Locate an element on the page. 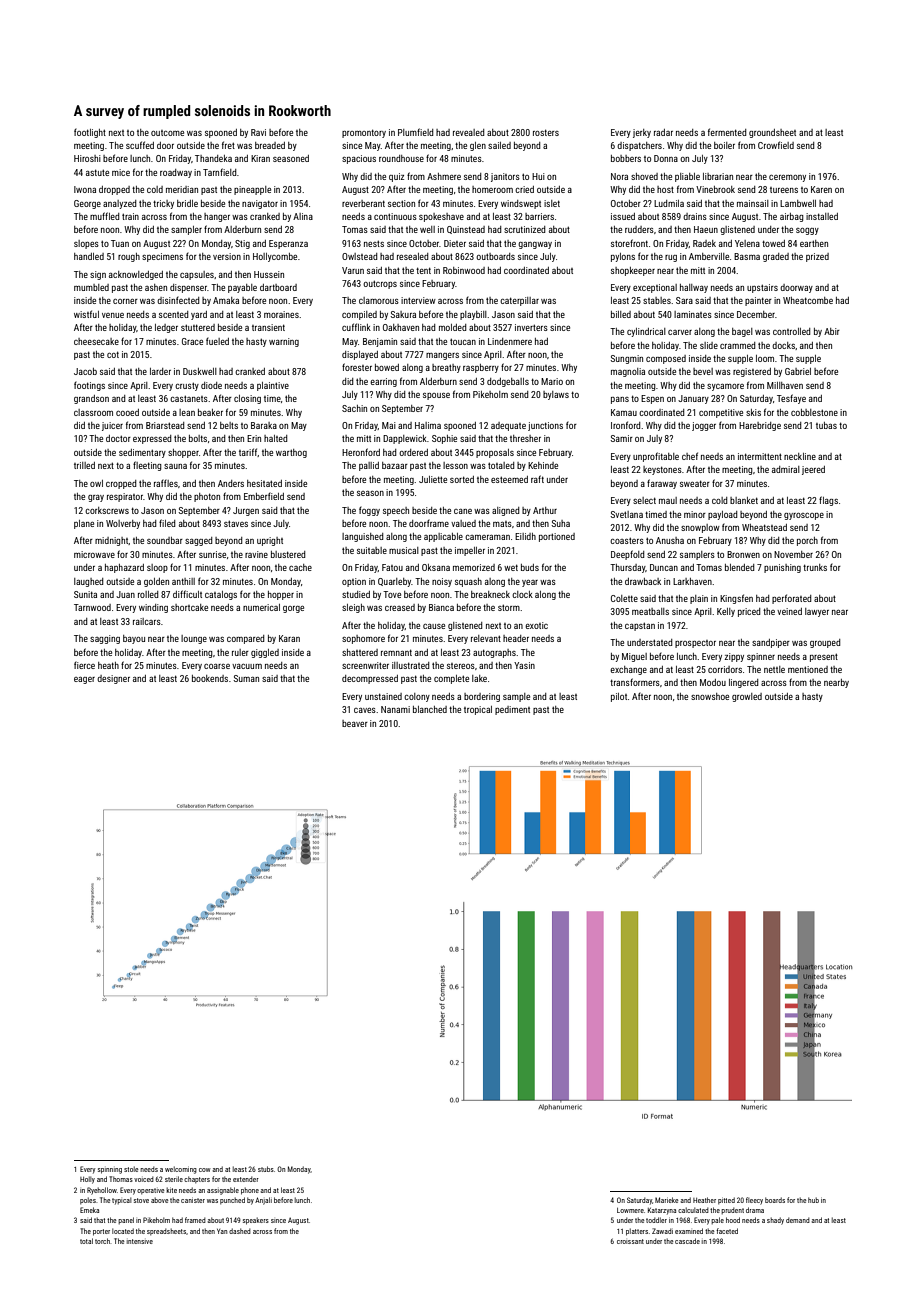  beaver is located at coordinates (355, 723).
